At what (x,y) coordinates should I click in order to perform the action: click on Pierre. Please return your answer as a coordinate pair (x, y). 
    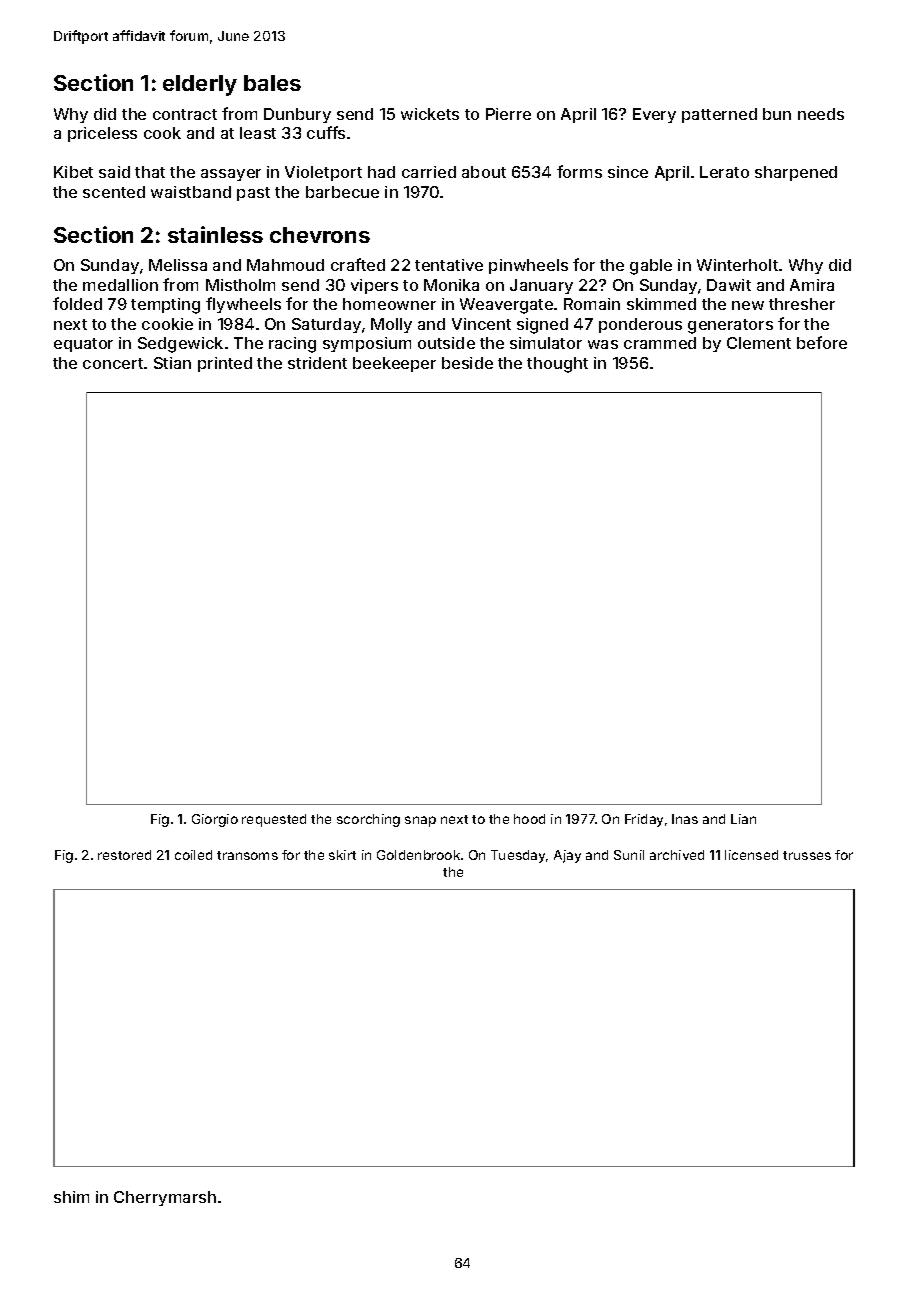
    Looking at the image, I should click on (508, 114).
